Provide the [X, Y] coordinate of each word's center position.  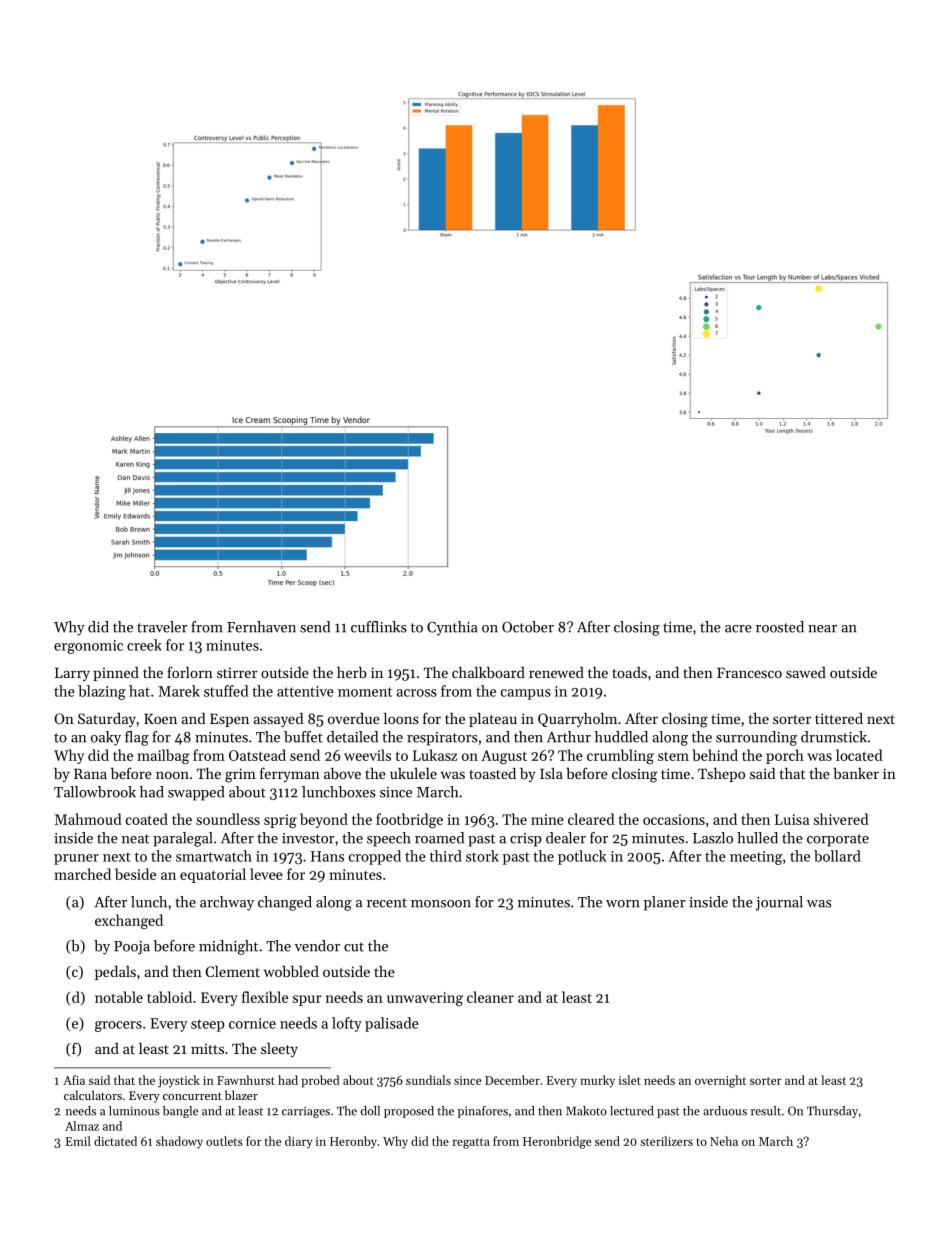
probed [320, 1081]
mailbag [164, 756]
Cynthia [452, 628]
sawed [806, 672]
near [822, 629]
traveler [162, 627]
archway [227, 903]
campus [526, 694]
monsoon [441, 904]
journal [779, 903]
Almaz [82, 1126]
